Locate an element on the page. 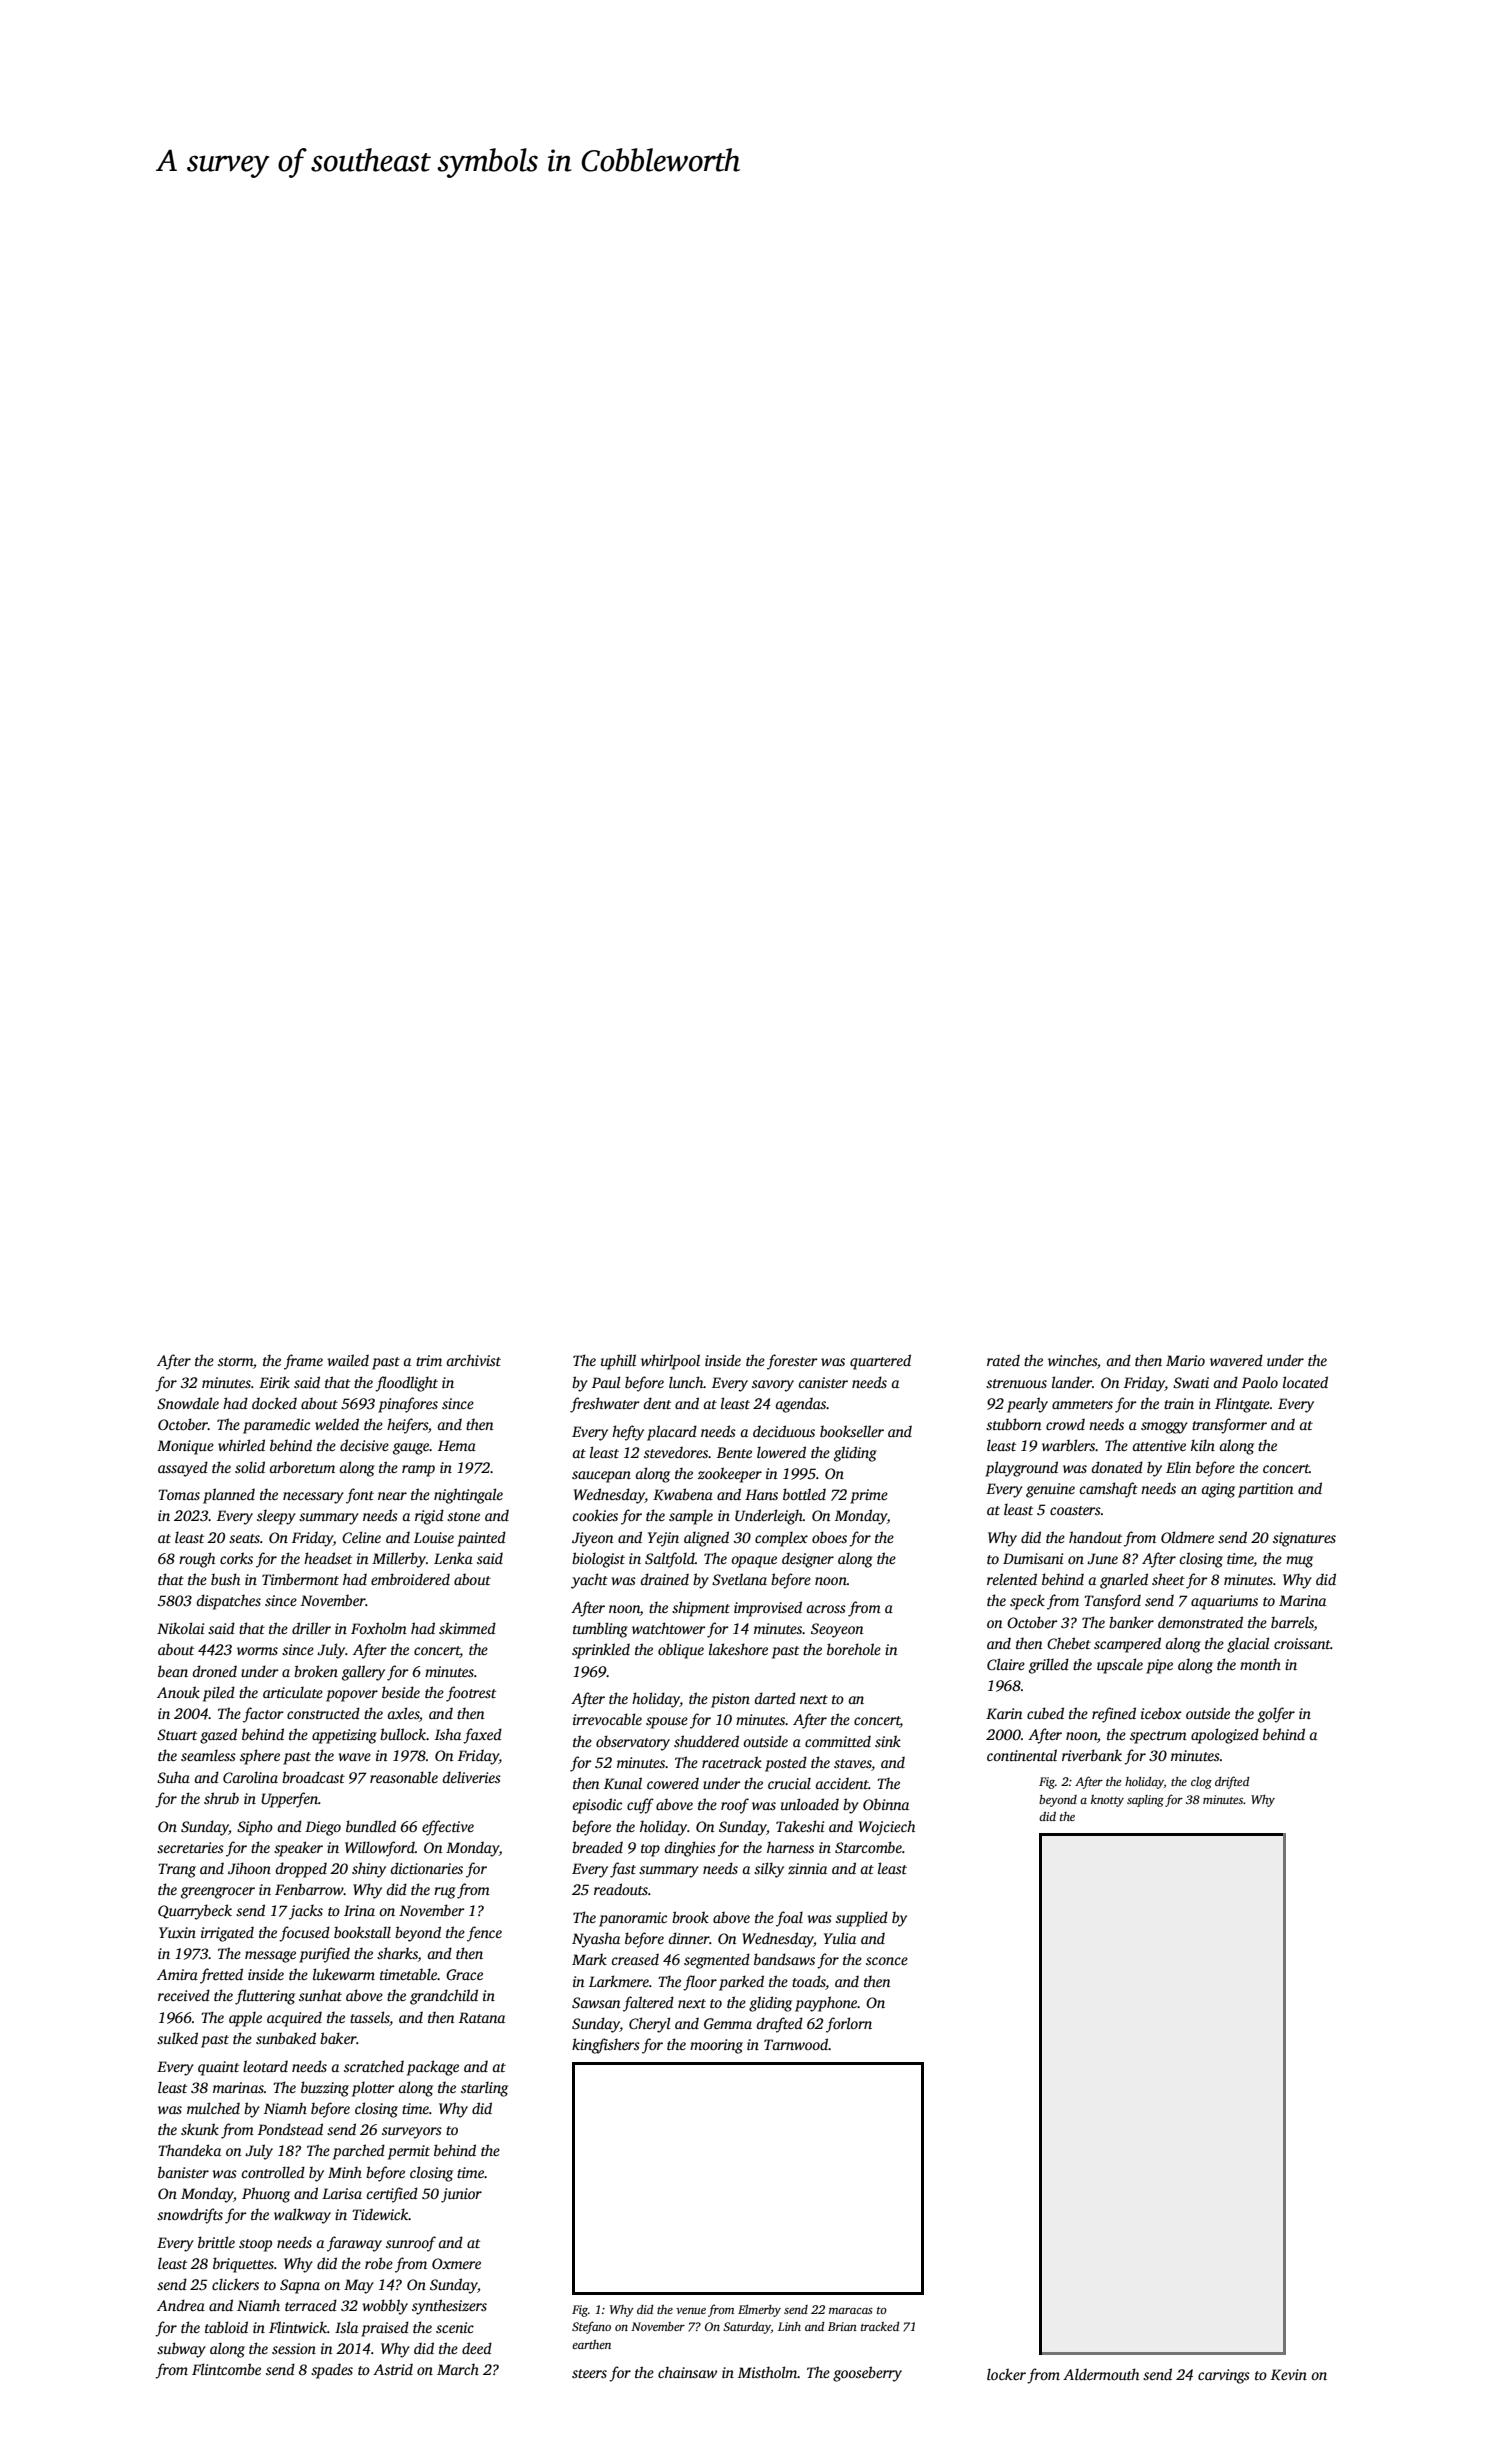  synthesizers is located at coordinates (449, 2307).
